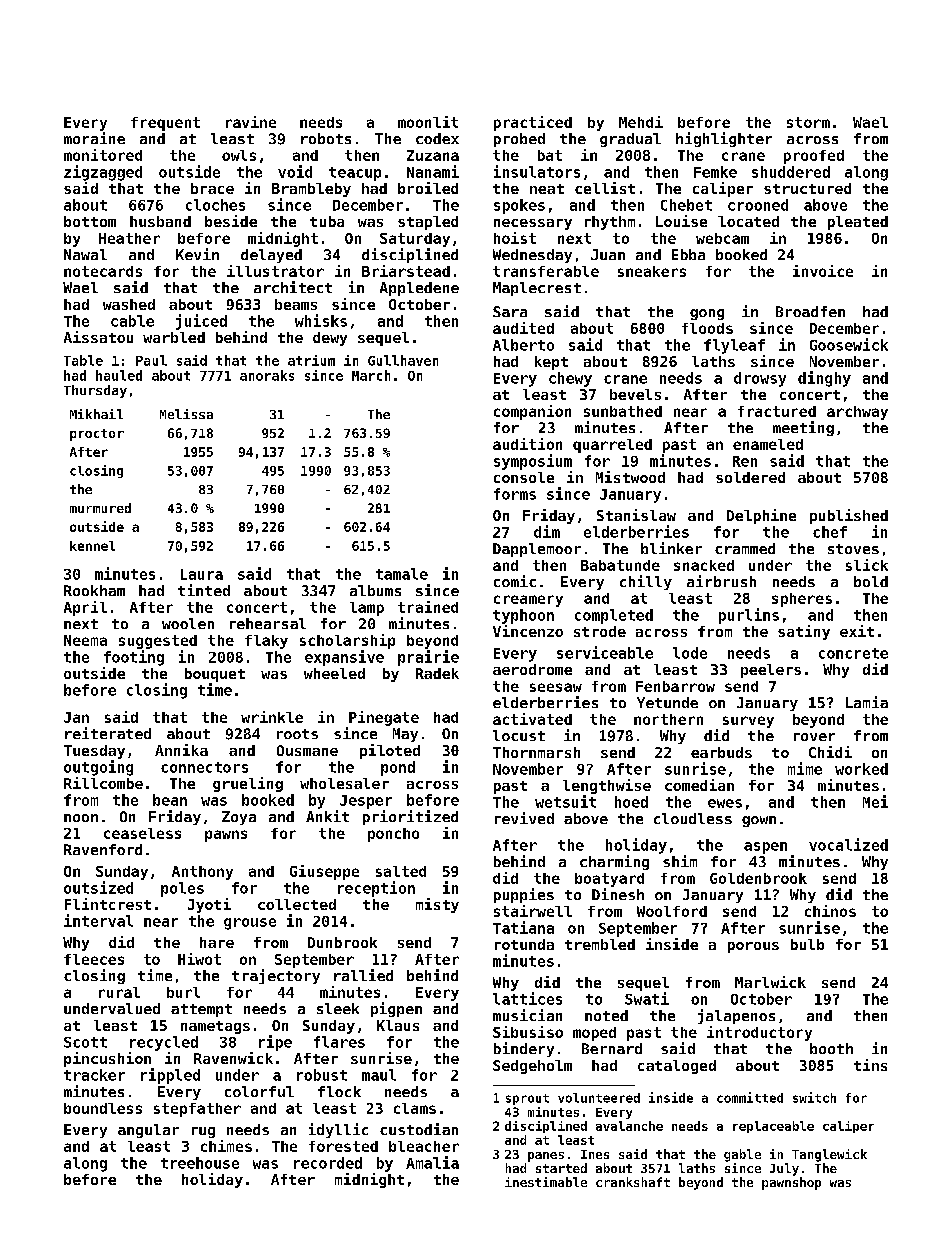  Describe the element at coordinates (428, 188) in the document. I see `broiled` at that location.
